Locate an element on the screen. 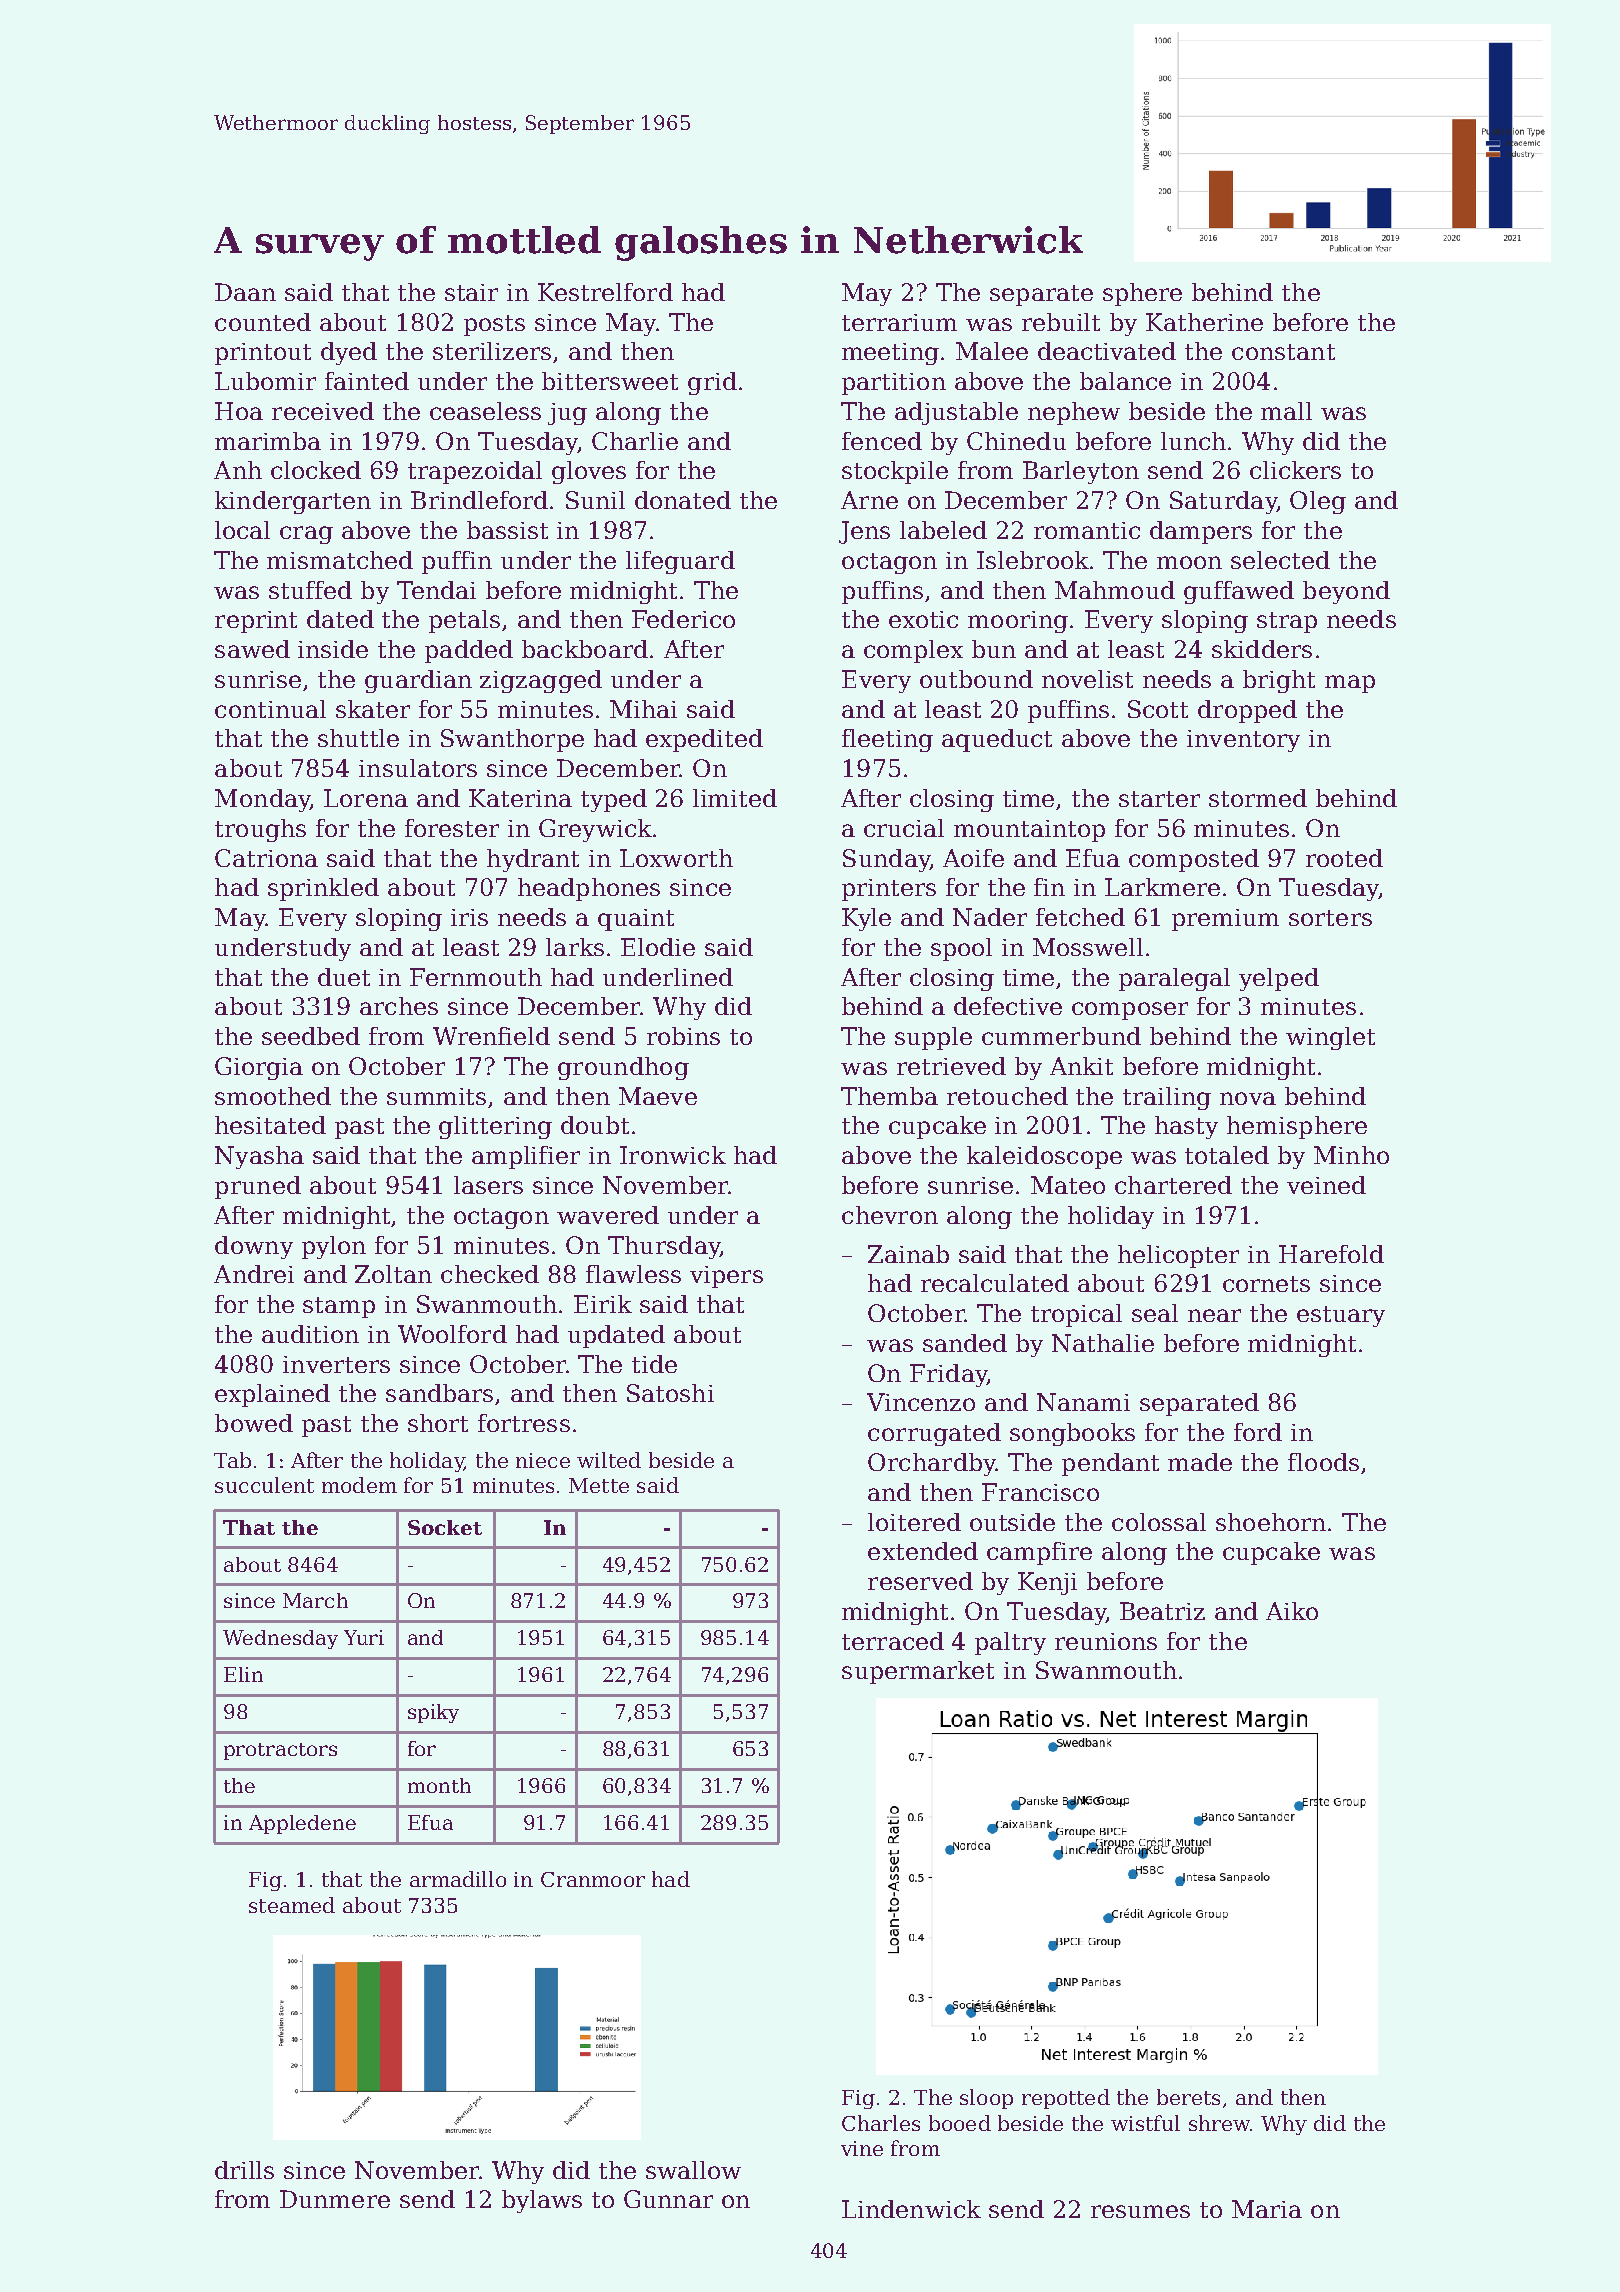 Image resolution: width=1620 pixels, height=2292 pixels. Katherine is located at coordinates (1204, 322).
